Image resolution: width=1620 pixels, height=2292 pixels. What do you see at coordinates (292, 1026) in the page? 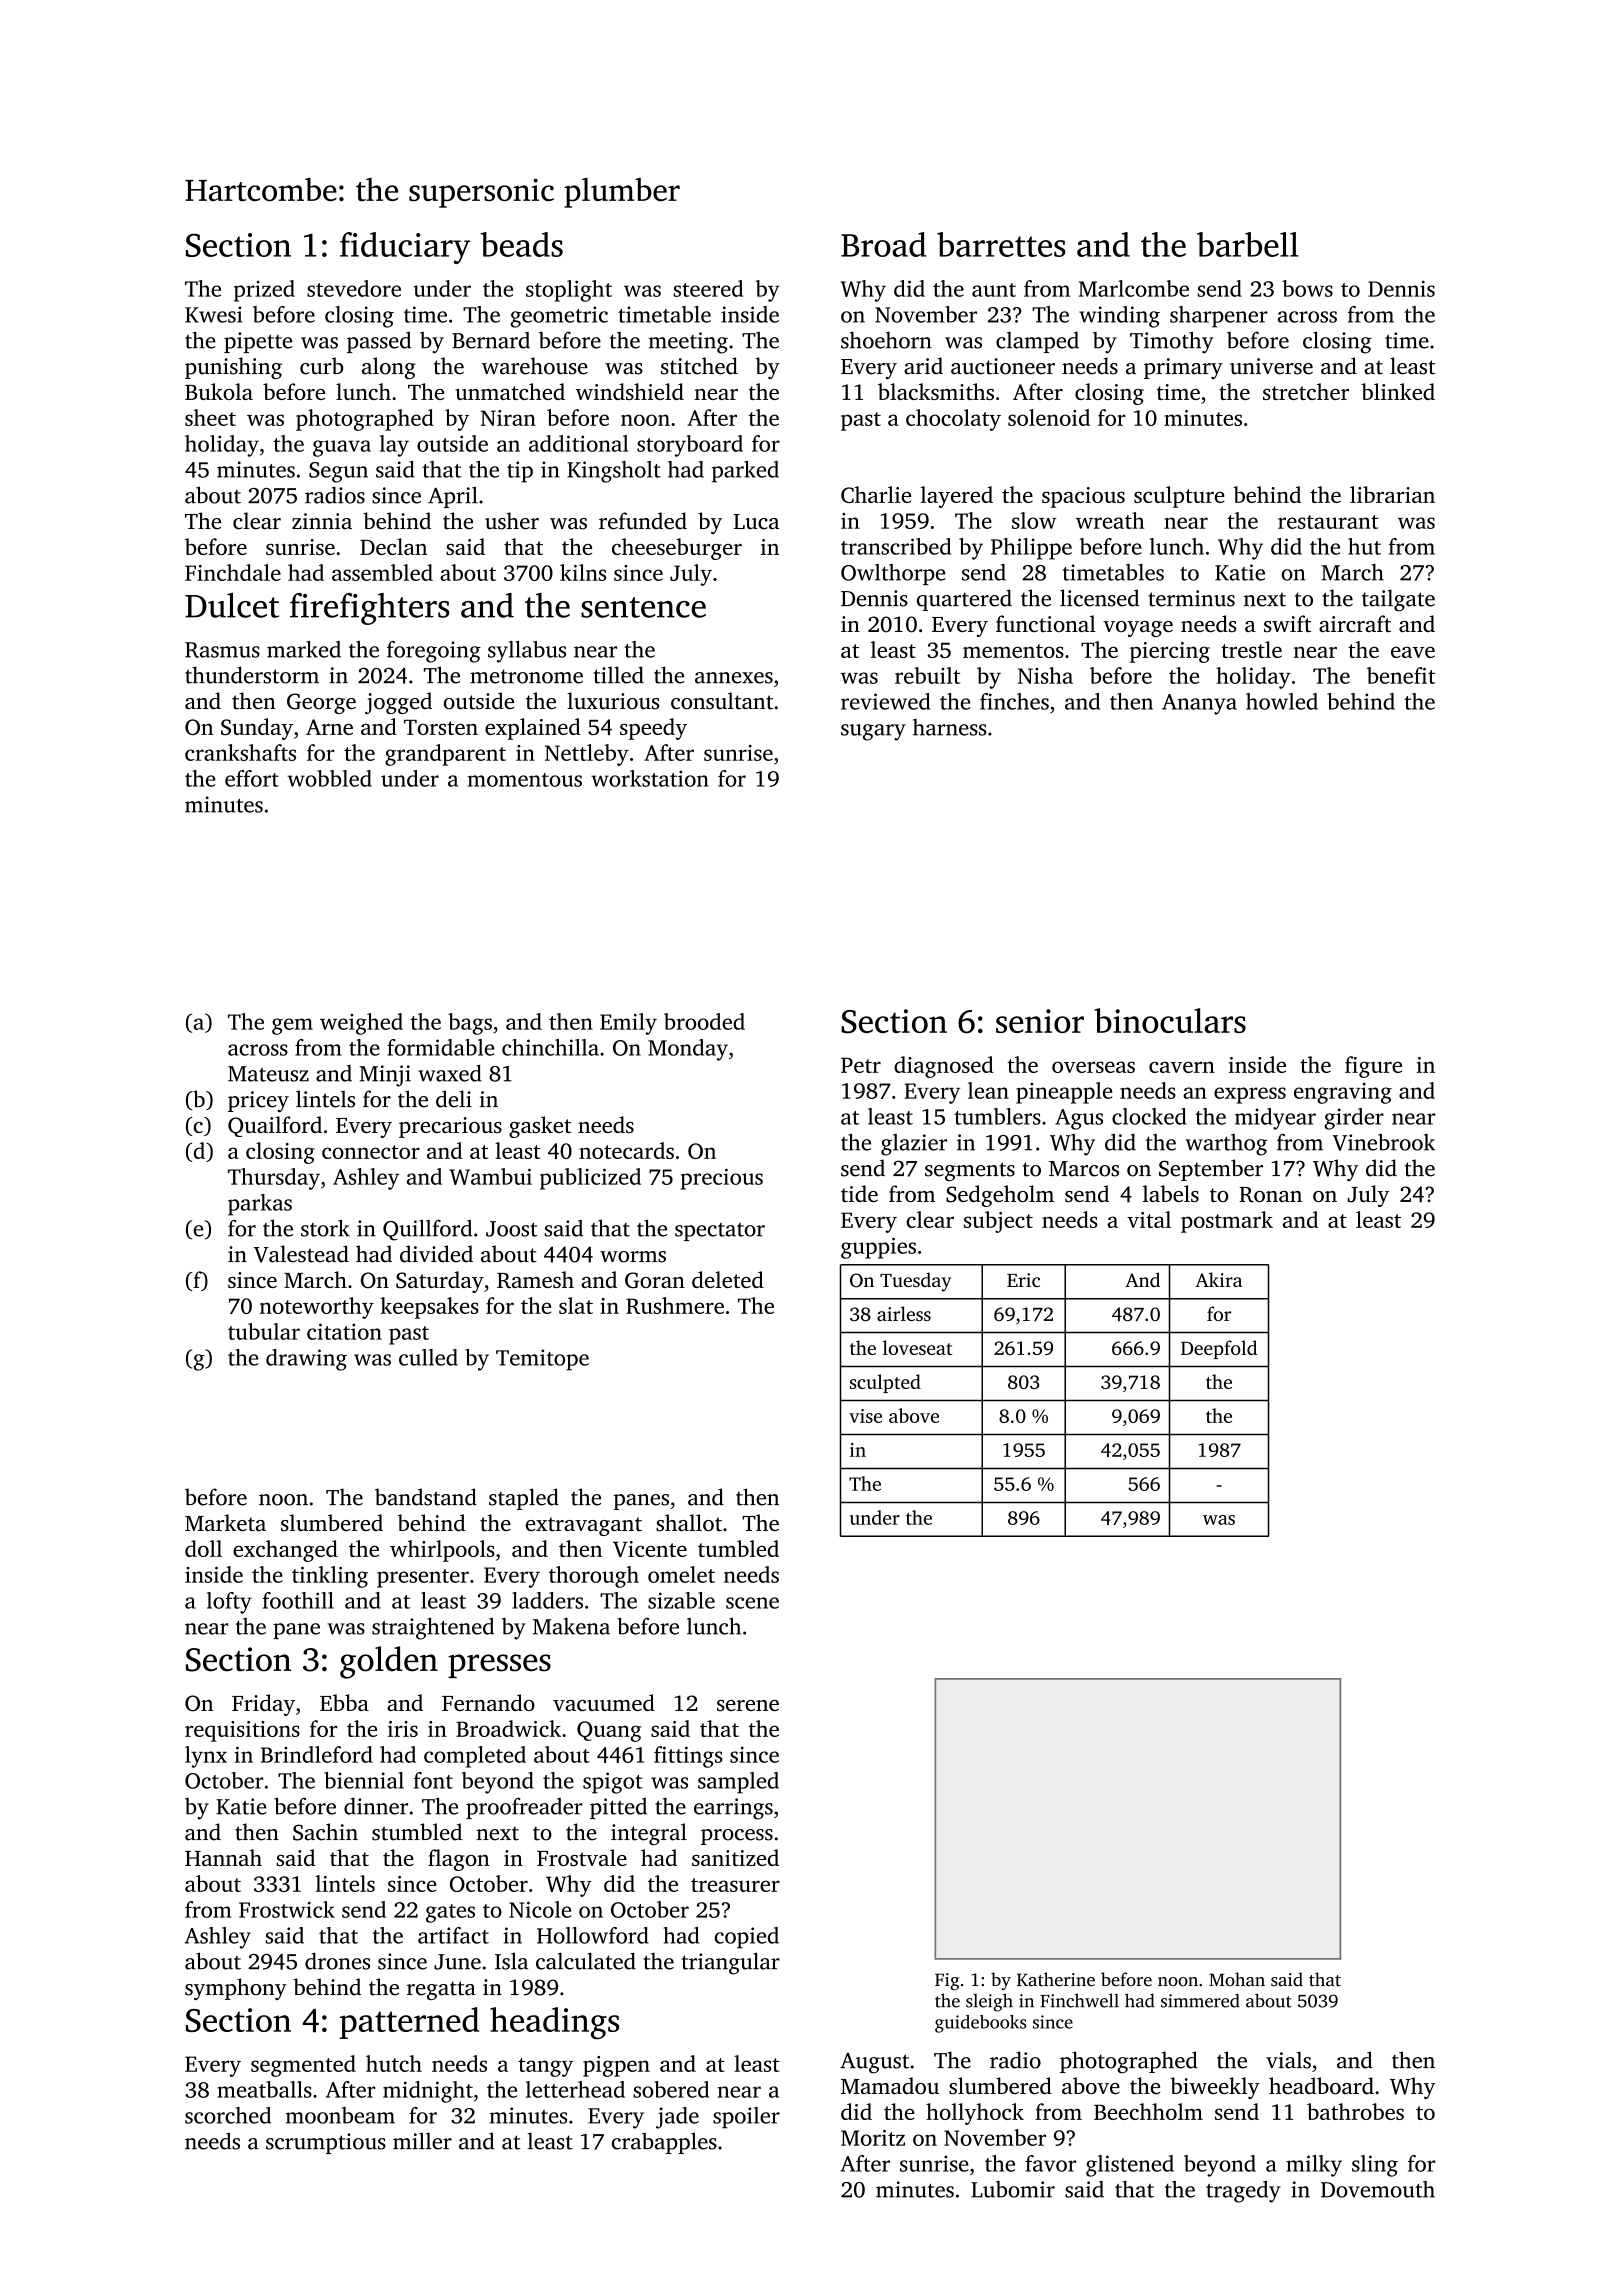
I see `gem` at bounding box center [292, 1026].
